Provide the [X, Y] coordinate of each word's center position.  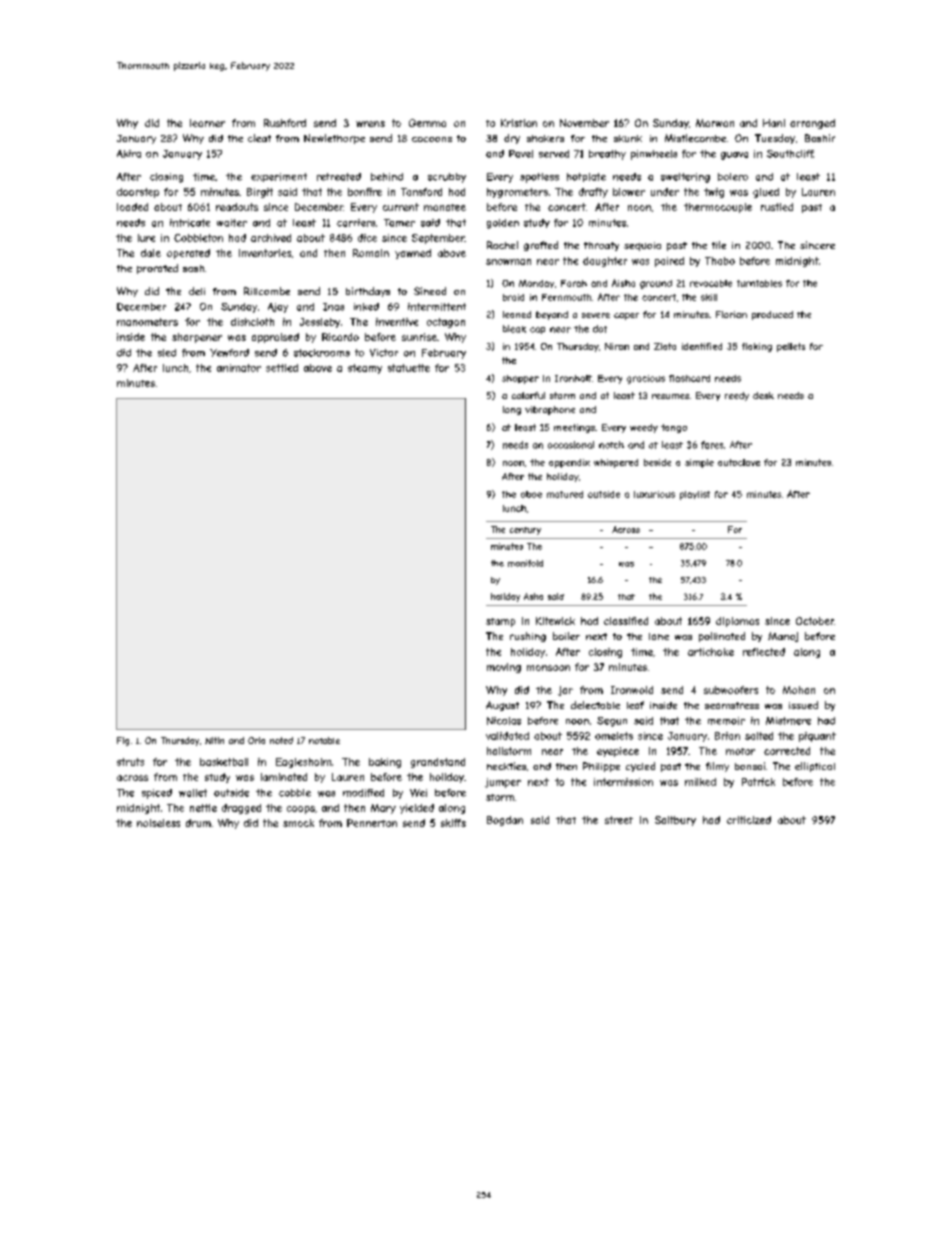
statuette [409, 368]
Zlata [665, 346]
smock [298, 823]
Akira [129, 154]
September [438, 239]
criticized [749, 820]
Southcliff [790, 154]
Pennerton [372, 823]
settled [282, 368]
